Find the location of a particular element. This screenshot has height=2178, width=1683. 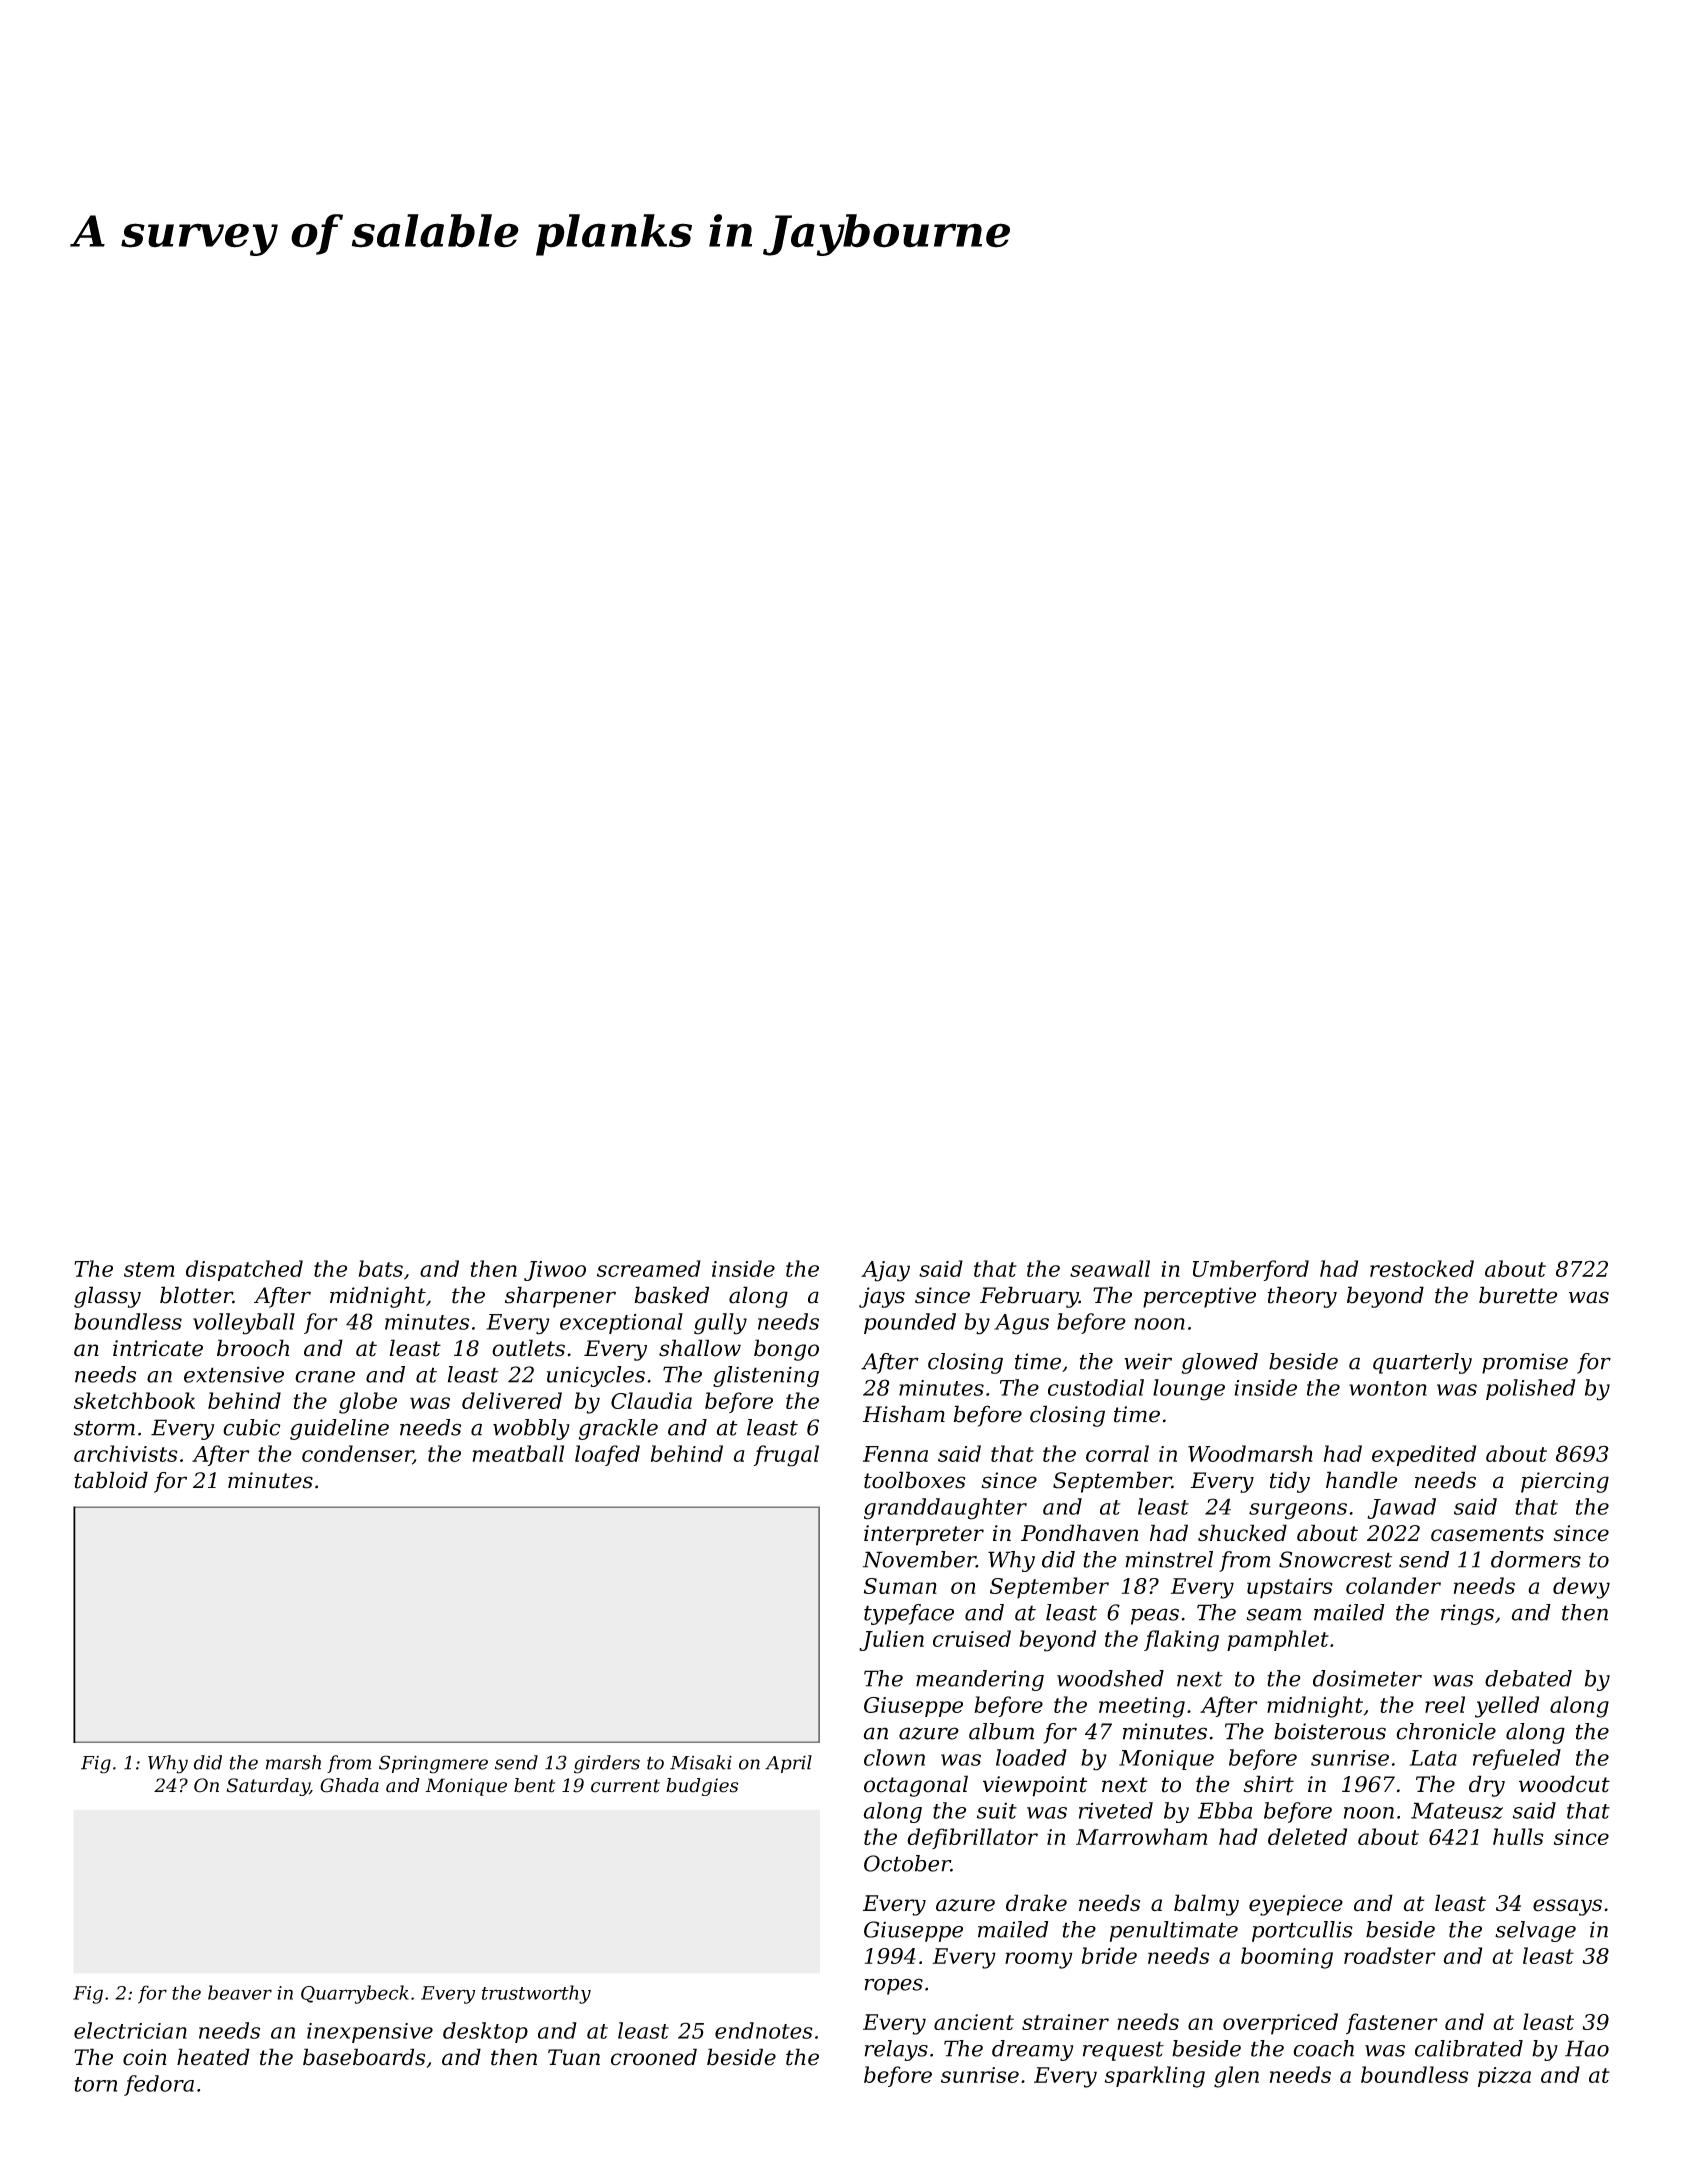

restocked is located at coordinates (1422, 1268).
